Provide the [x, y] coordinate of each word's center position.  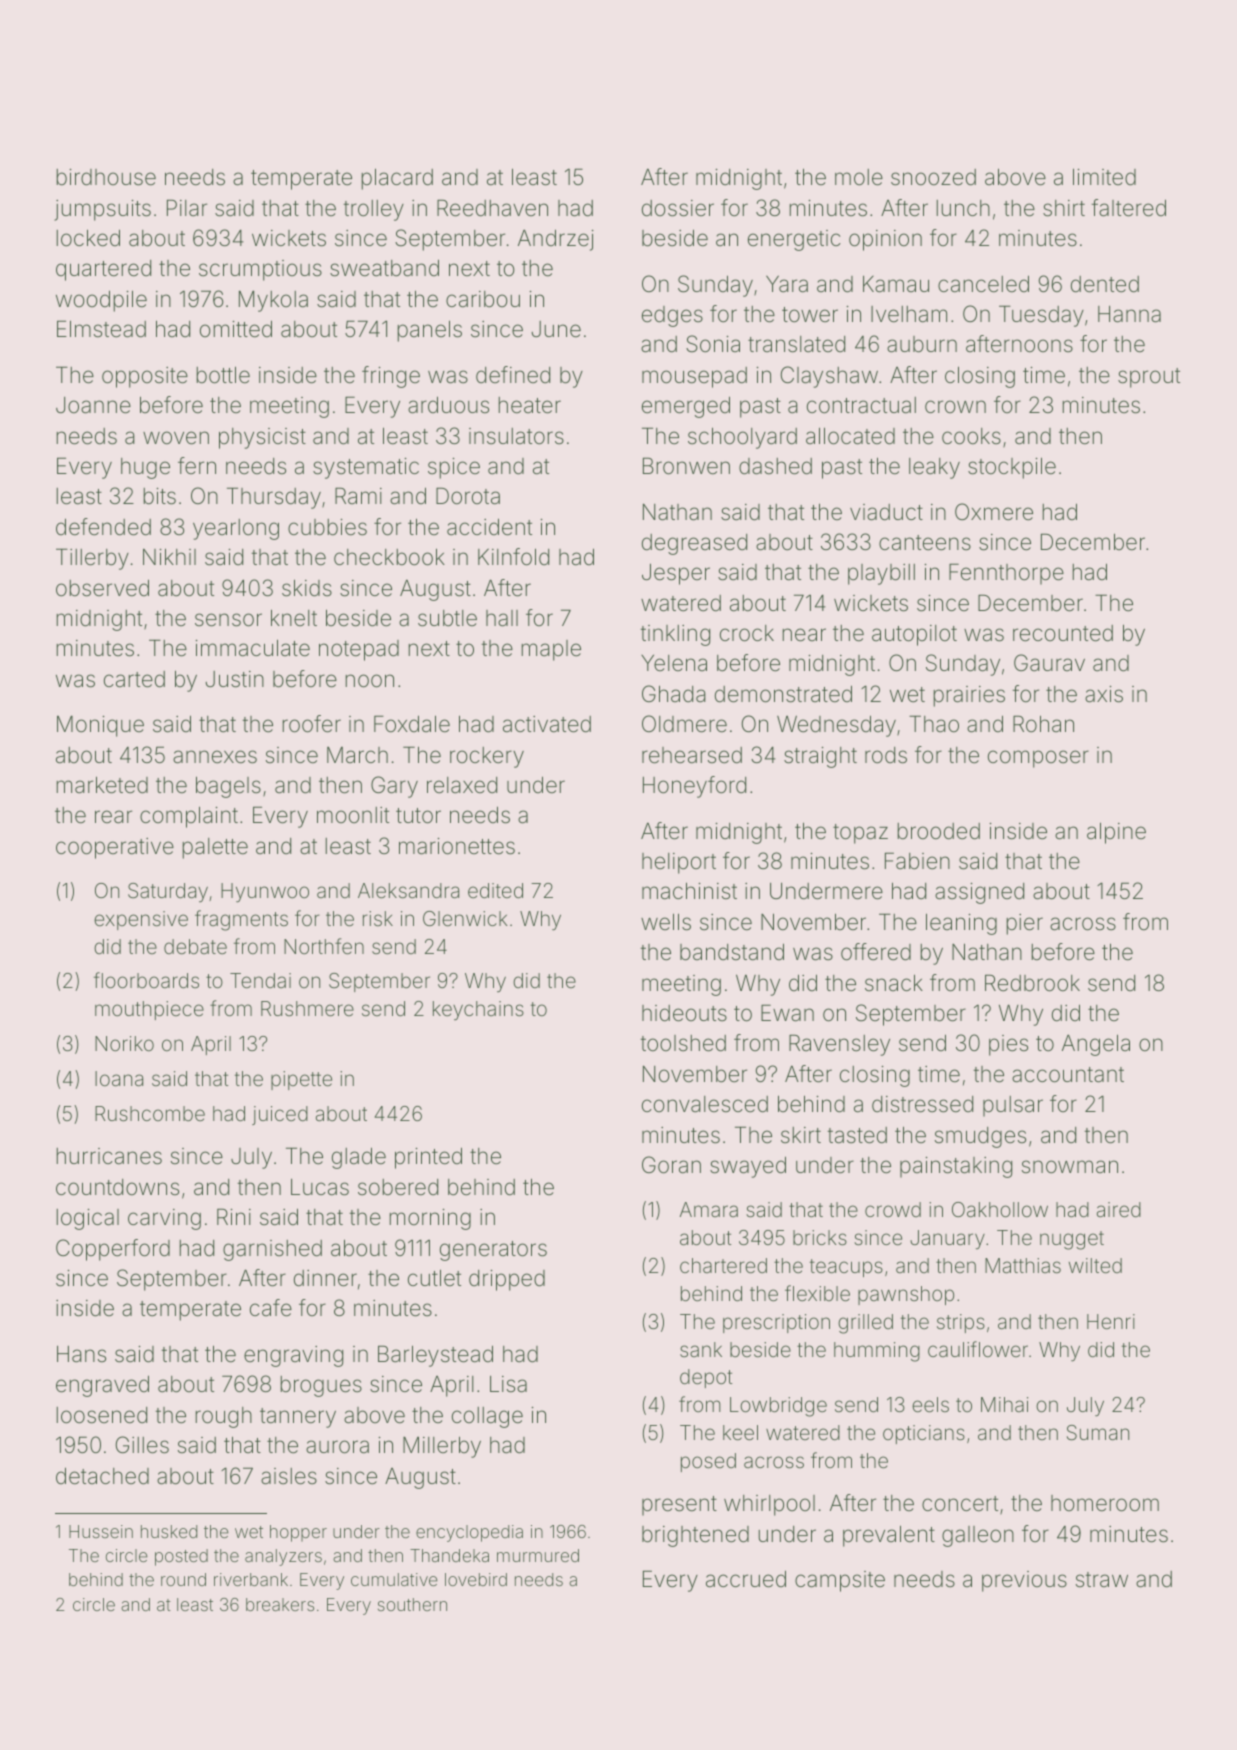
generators [493, 1251]
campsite [840, 1581]
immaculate [253, 648]
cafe [271, 1308]
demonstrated [783, 694]
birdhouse [106, 177]
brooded [939, 831]
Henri [1111, 1321]
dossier [678, 208]
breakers [280, 1604]
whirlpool [769, 1505]
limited [1104, 177]
